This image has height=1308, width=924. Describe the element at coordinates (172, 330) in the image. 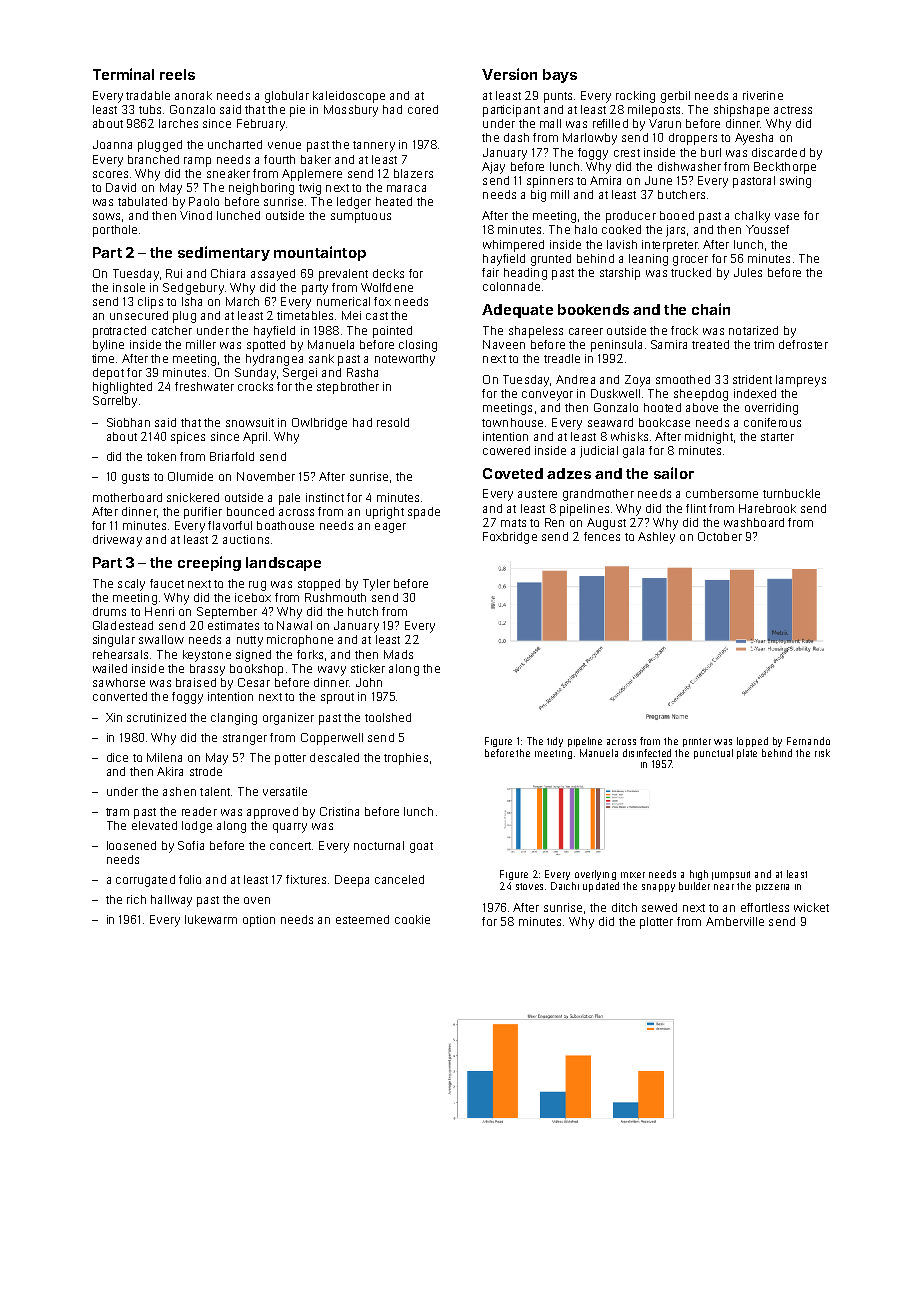

I see `catcher` at that location.
